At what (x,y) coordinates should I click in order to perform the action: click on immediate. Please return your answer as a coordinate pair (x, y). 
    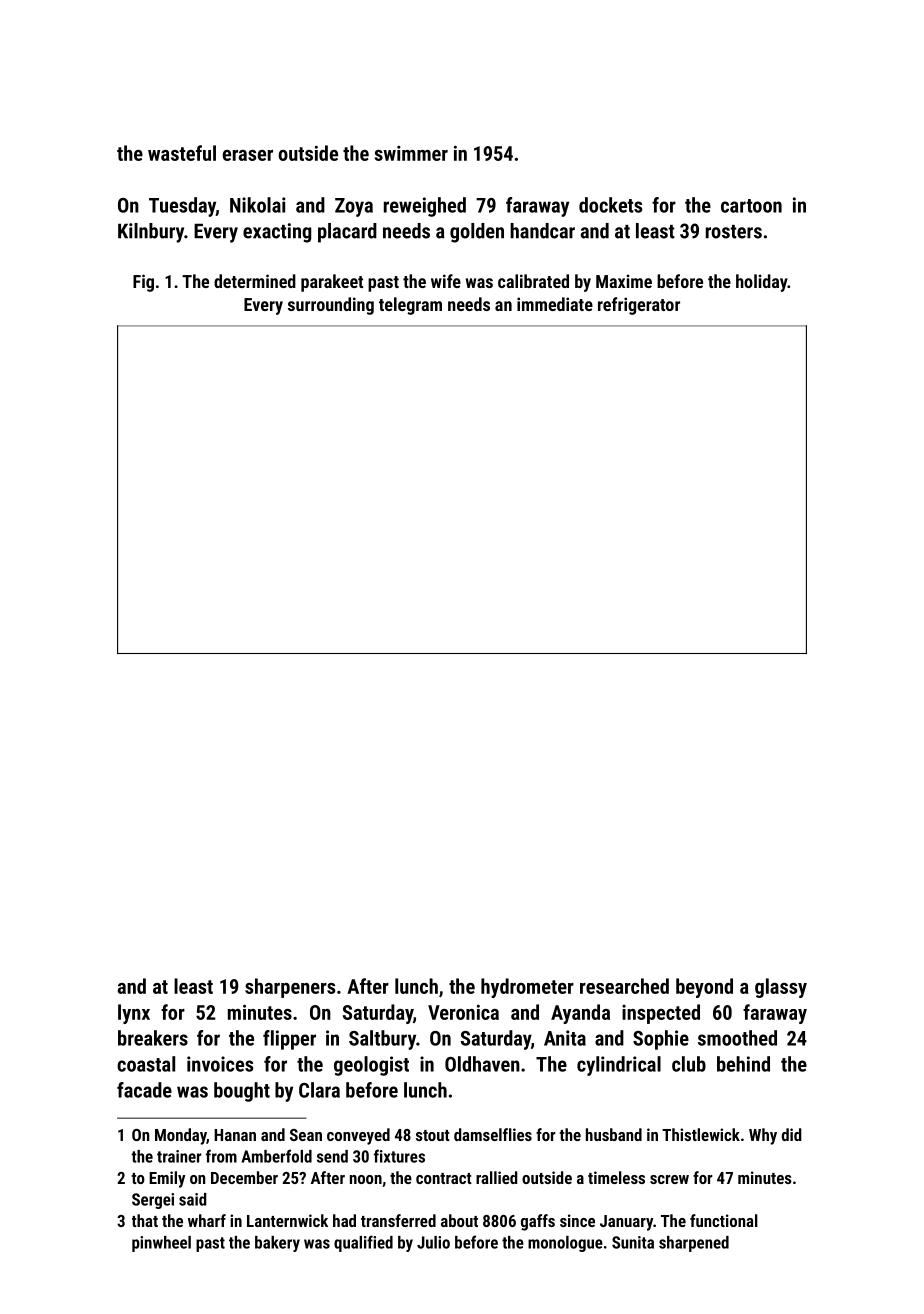
    Looking at the image, I should click on (555, 304).
